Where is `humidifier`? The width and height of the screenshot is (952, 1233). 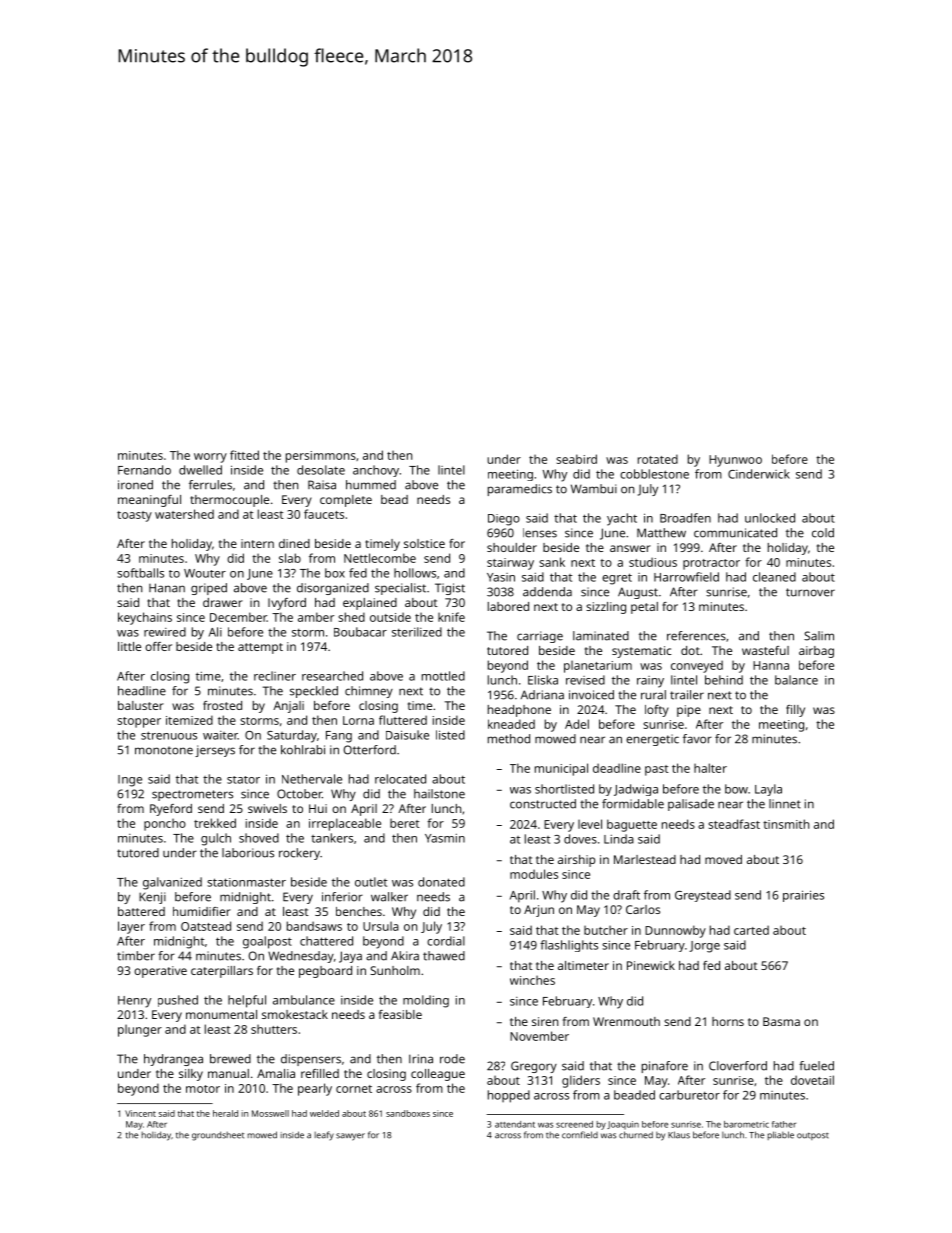 humidifier is located at coordinates (202, 911).
